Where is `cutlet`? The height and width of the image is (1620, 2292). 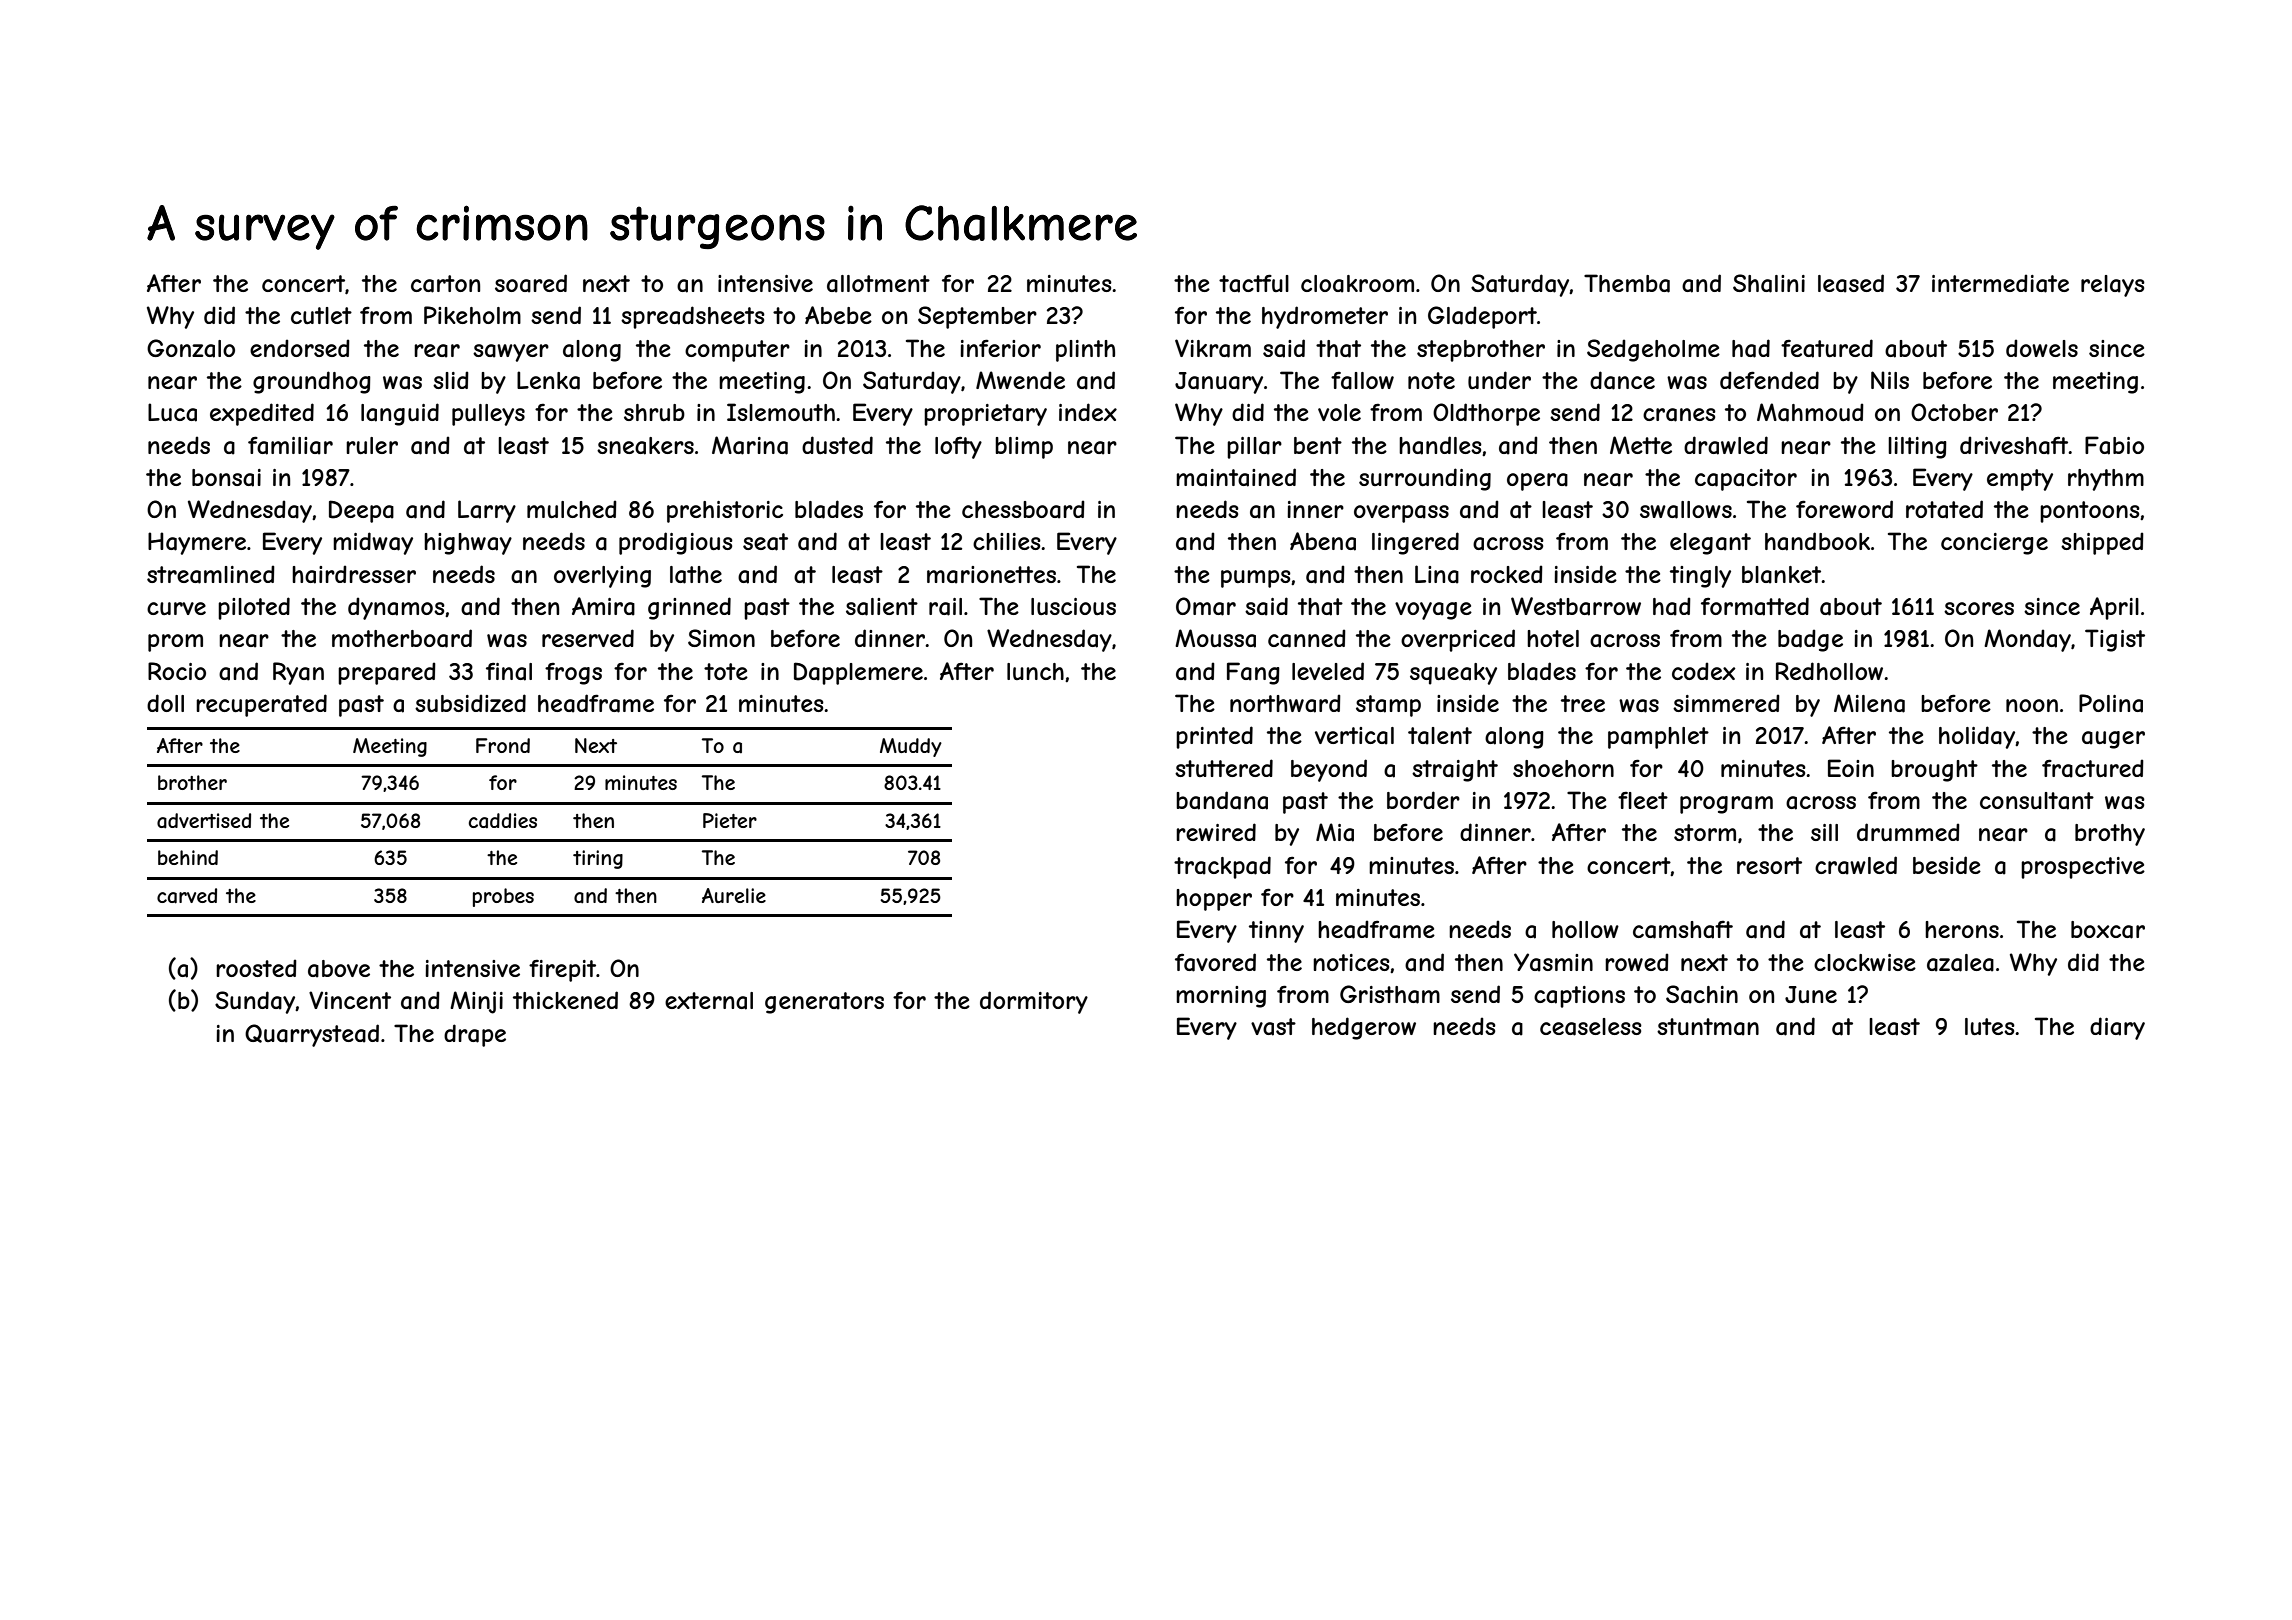 cutlet is located at coordinates (321, 315).
